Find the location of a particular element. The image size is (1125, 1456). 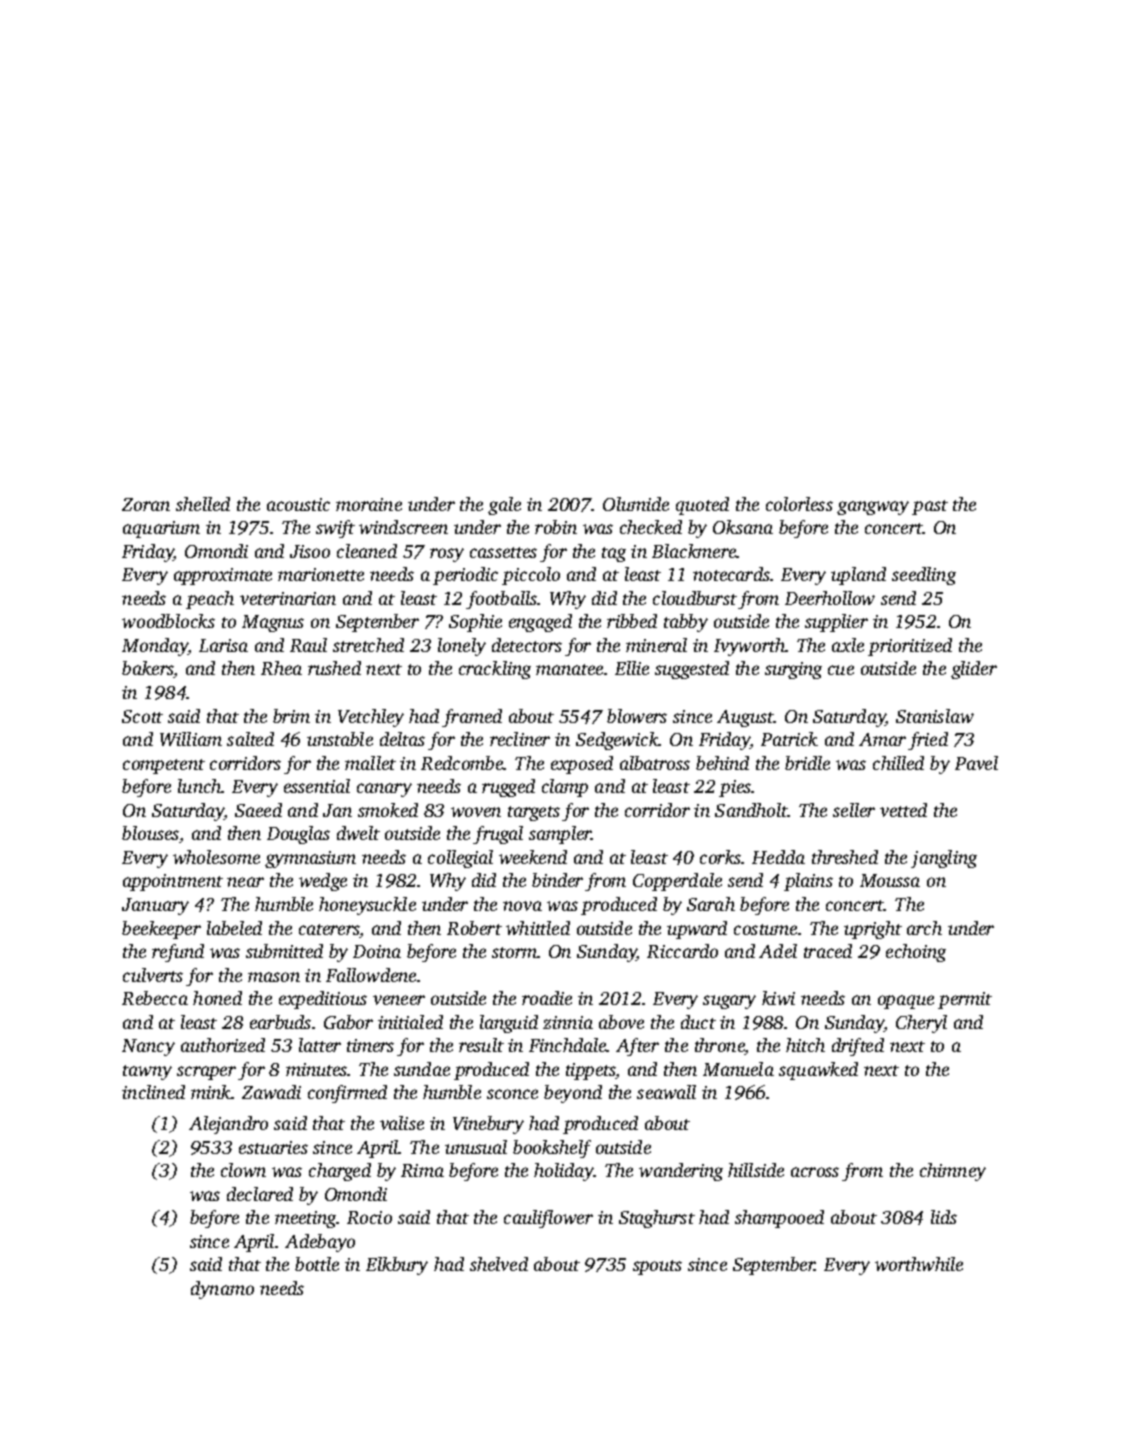

Zoran is located at coordinates (146, 504).
